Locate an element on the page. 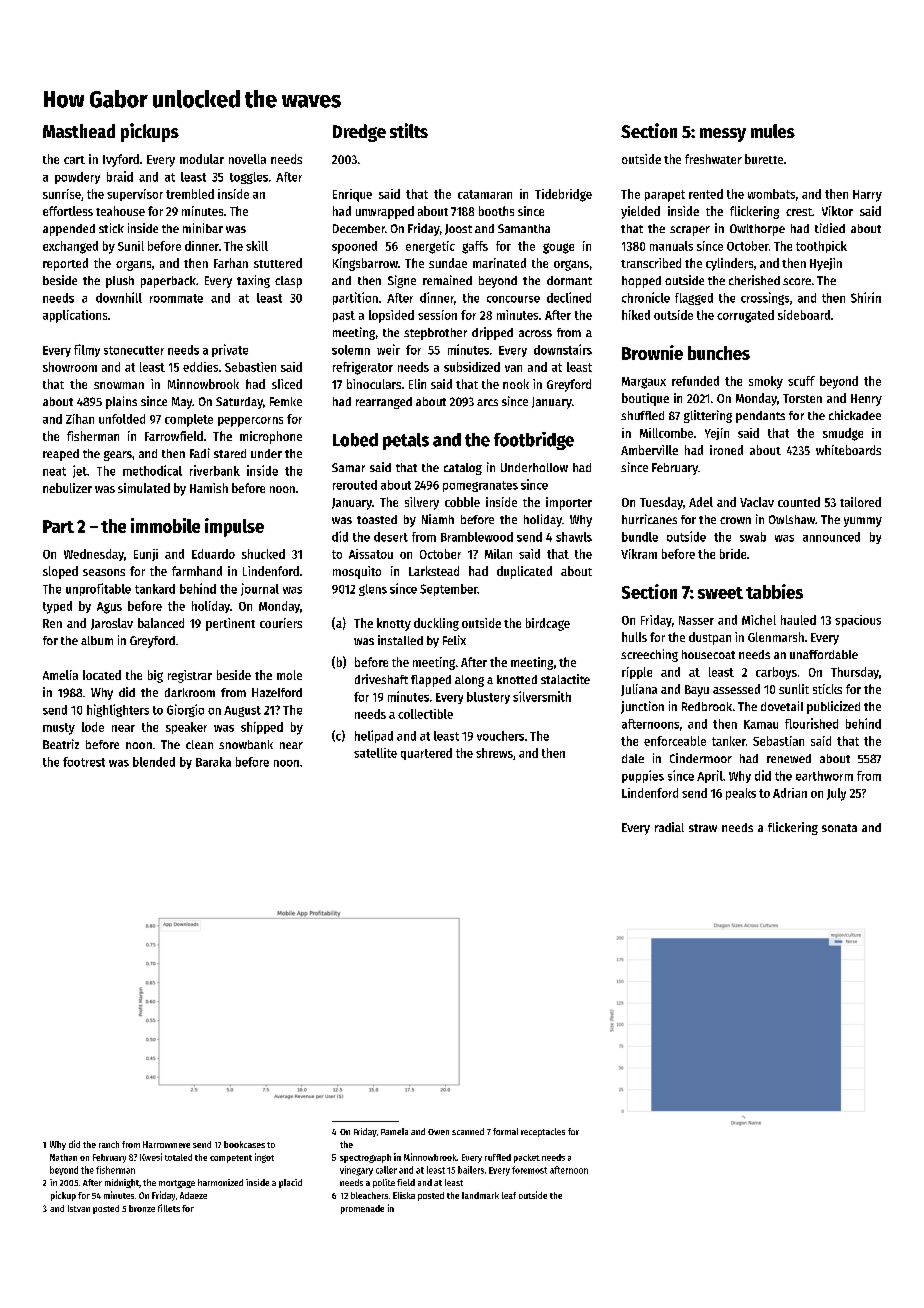 This page has height=1308, width=924. Baraka is located at coordinates (213, 762).
